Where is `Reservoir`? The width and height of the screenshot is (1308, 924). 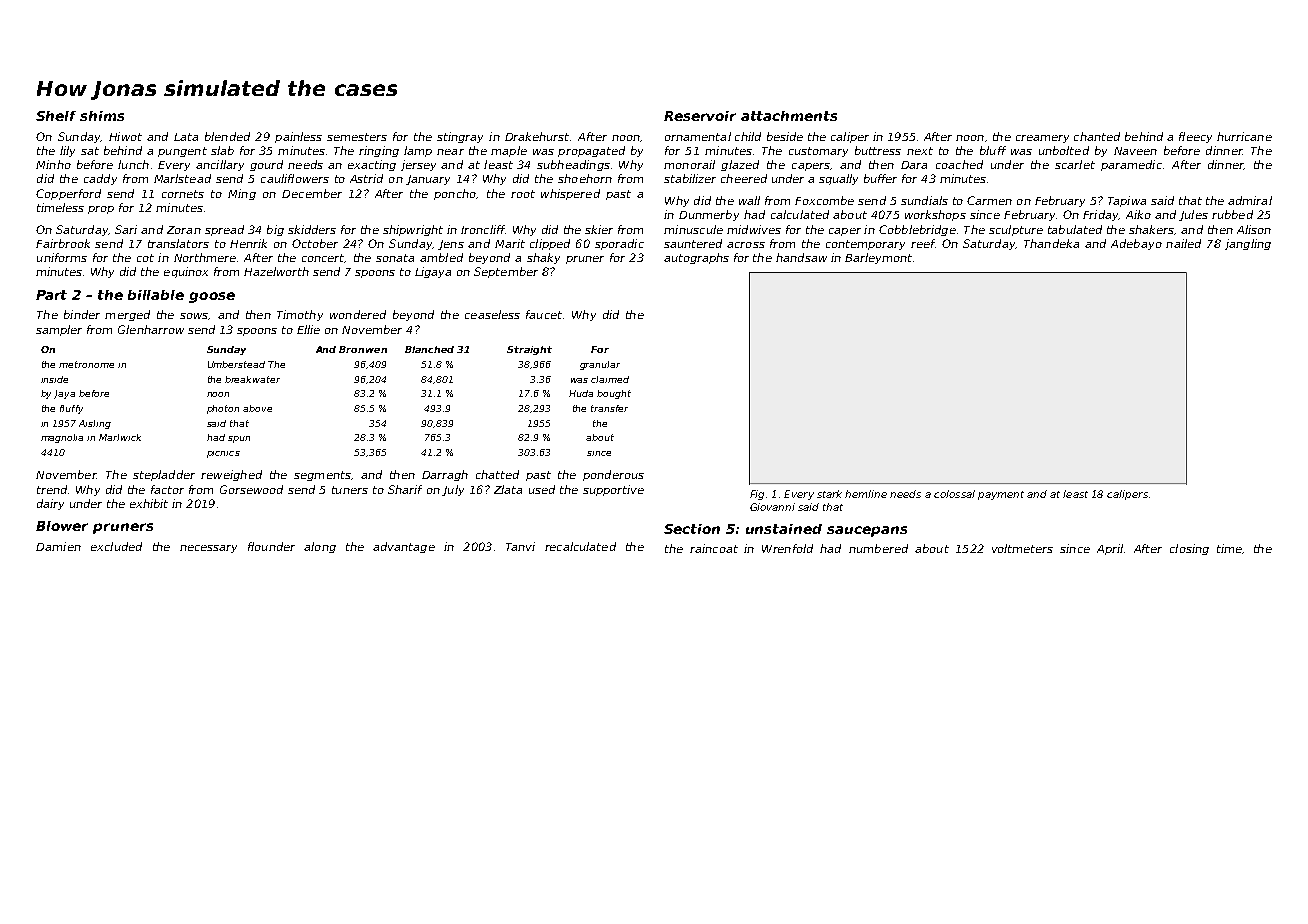 Reservoir is located at coordinates (700, 116).
